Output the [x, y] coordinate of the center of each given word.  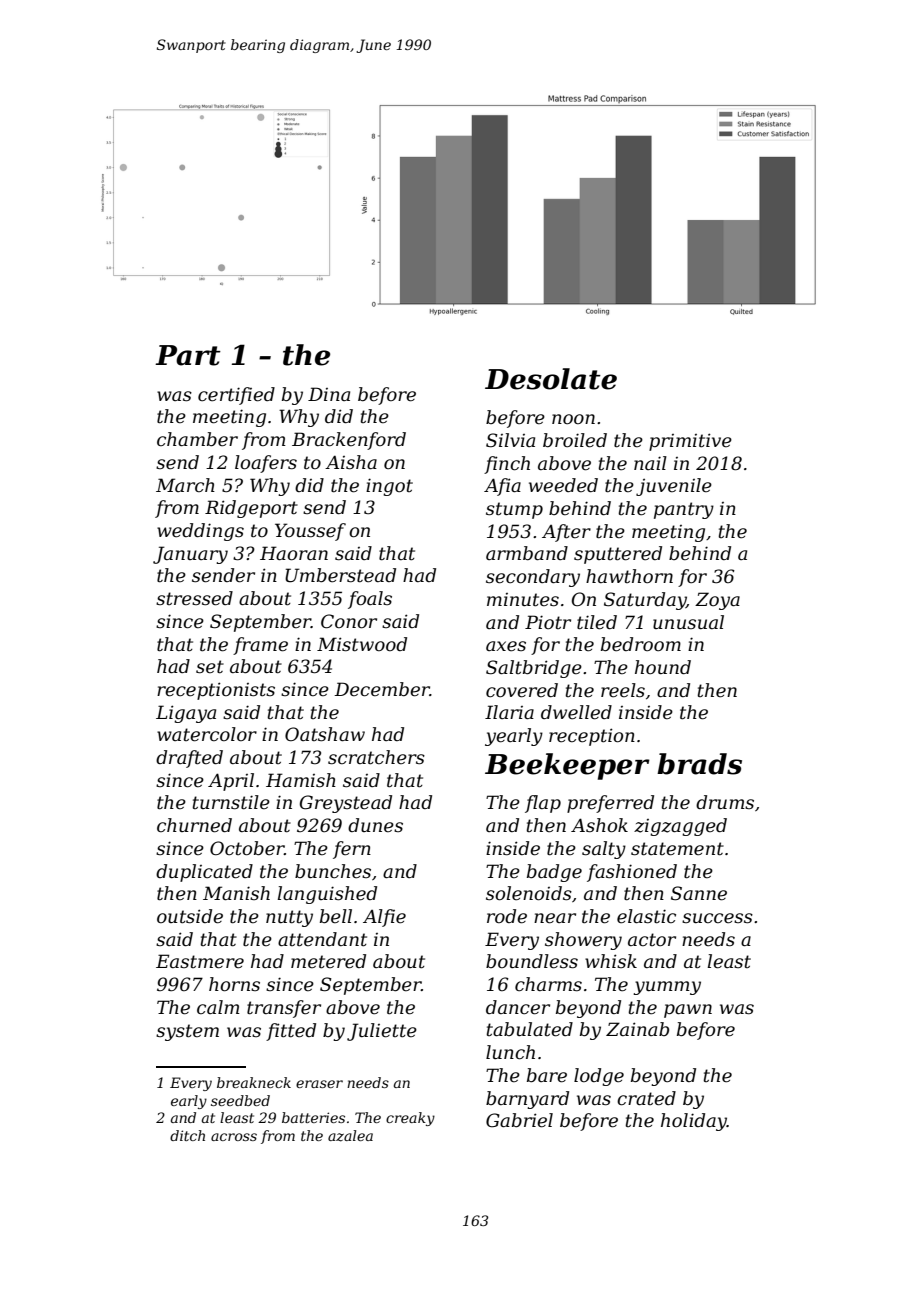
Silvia [510, 440]
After [566, 533]
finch [507, 465]
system [187, 1032]
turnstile [231, 802]
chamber [197, 439]
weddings [200, 532]
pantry [684, 510]
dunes [375, 825]
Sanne [699, 893]
